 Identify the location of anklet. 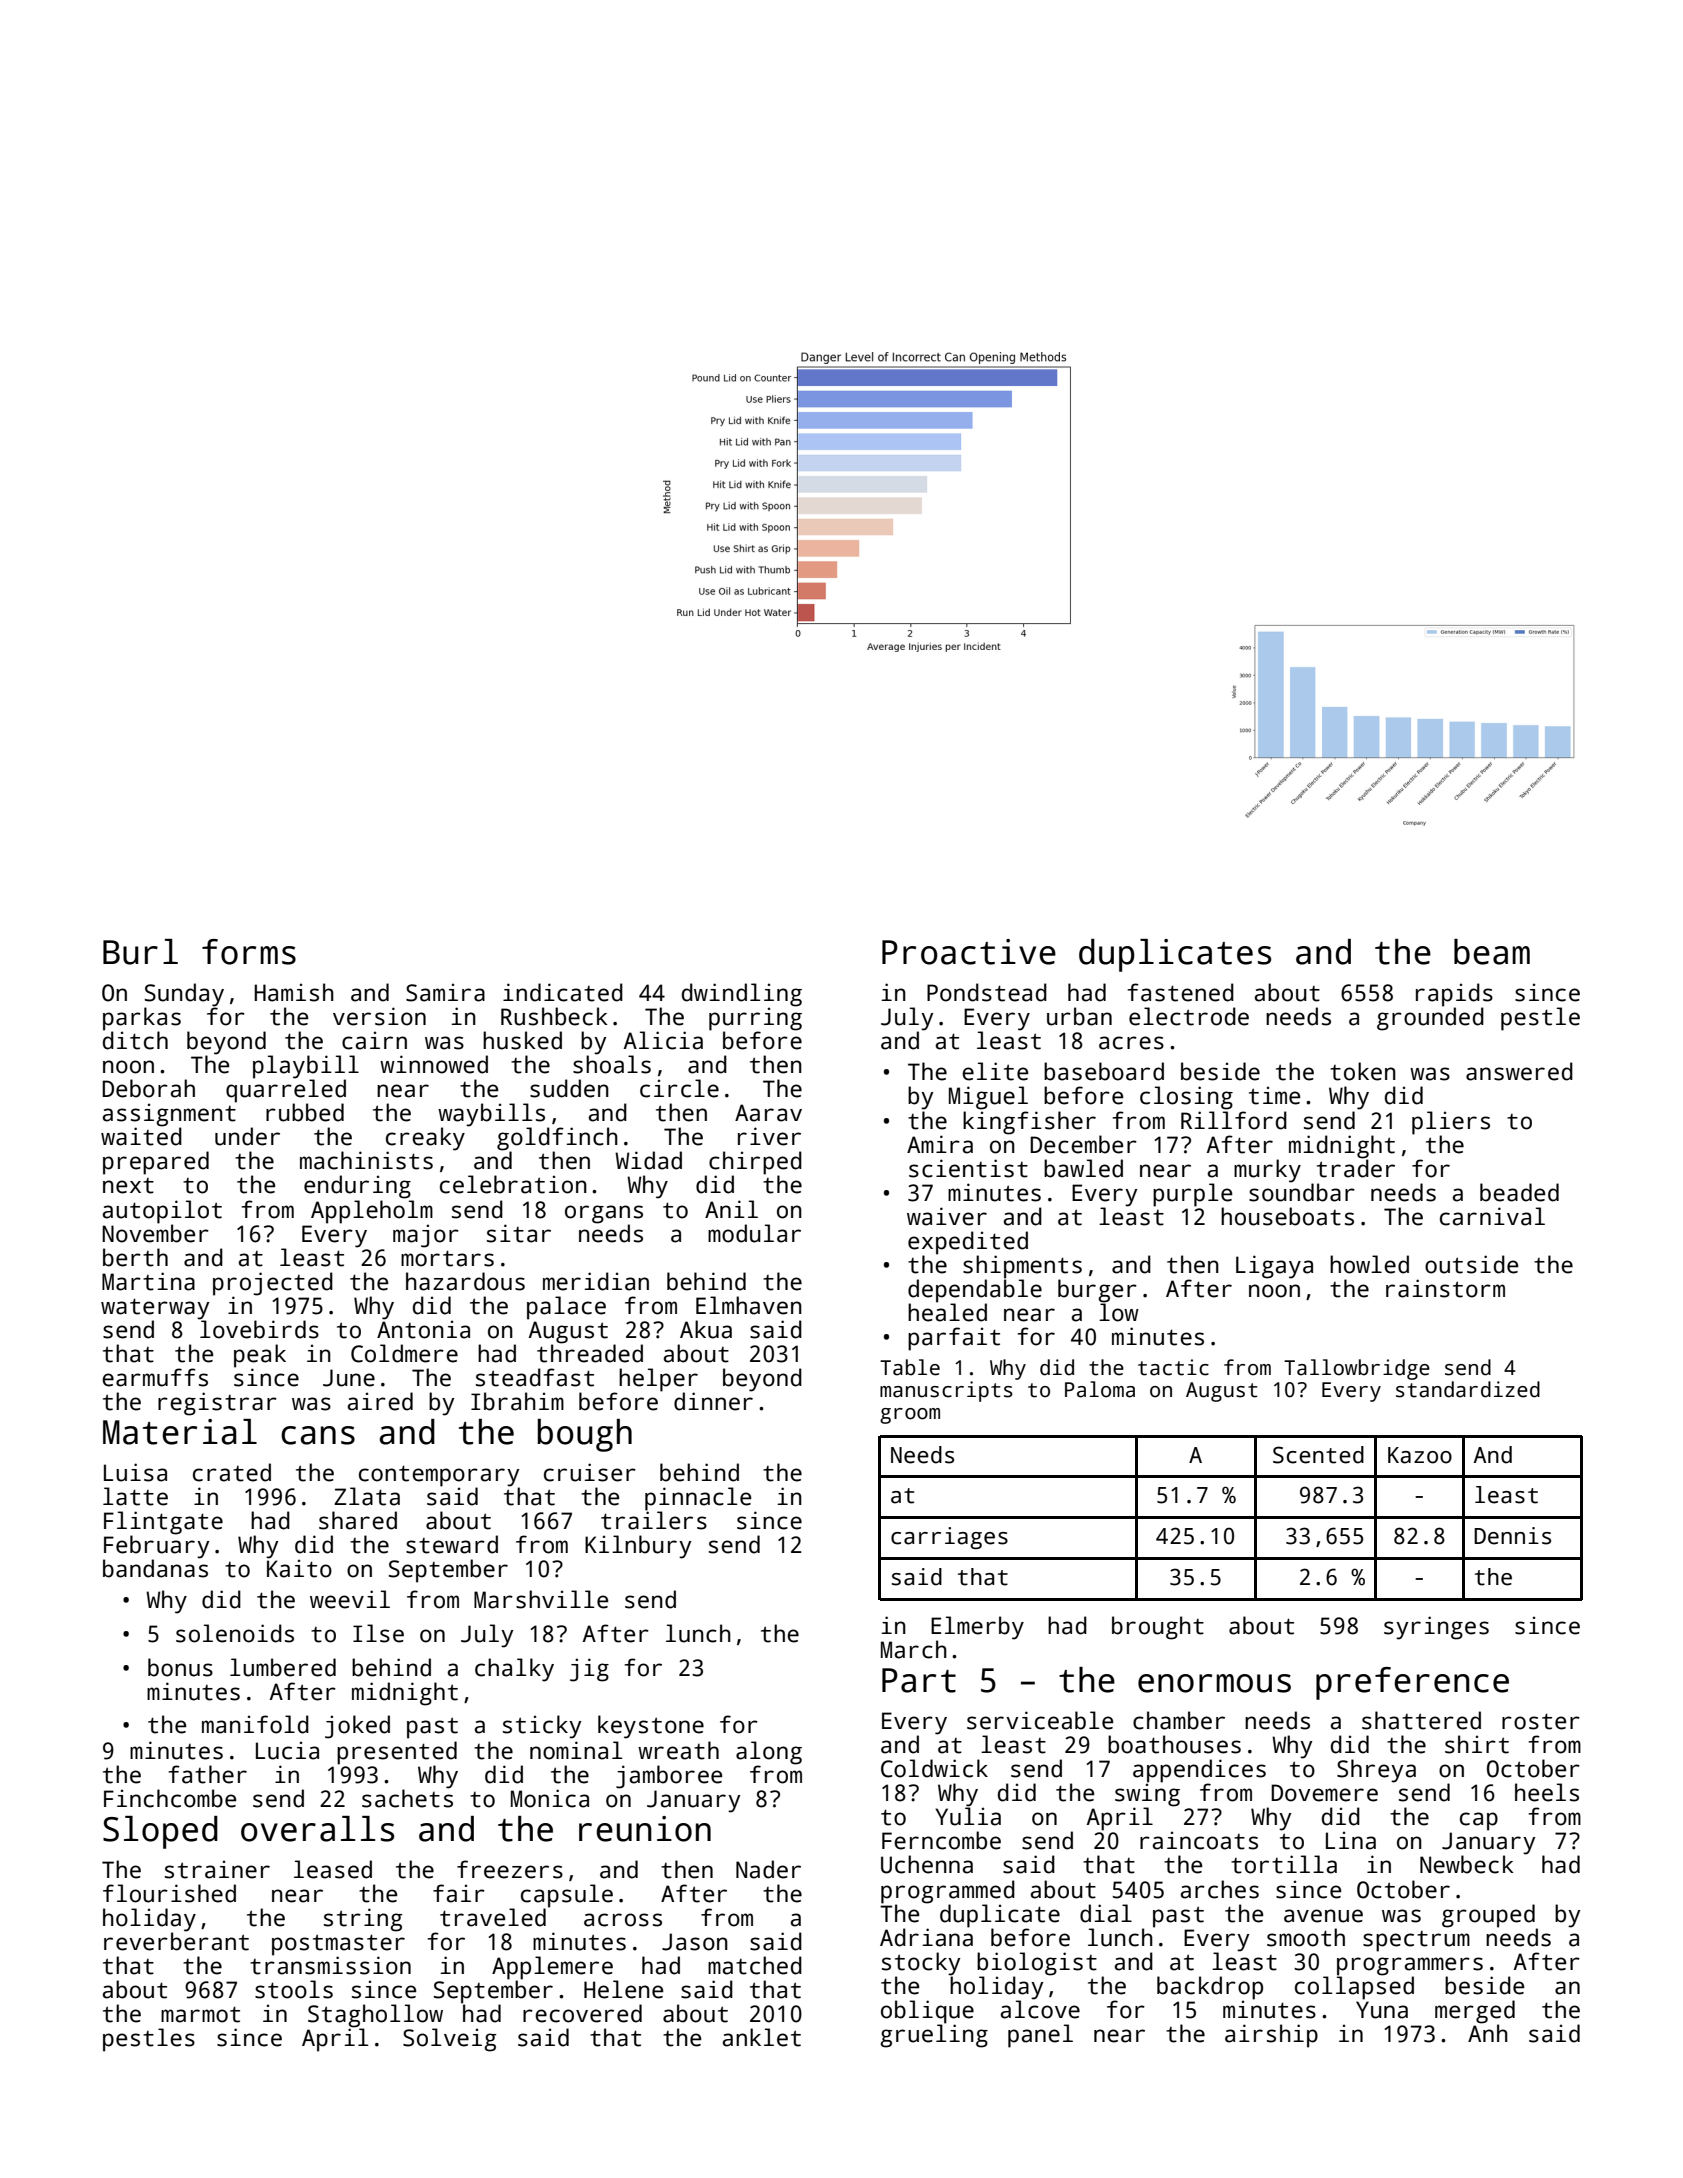
(762, 2037).
